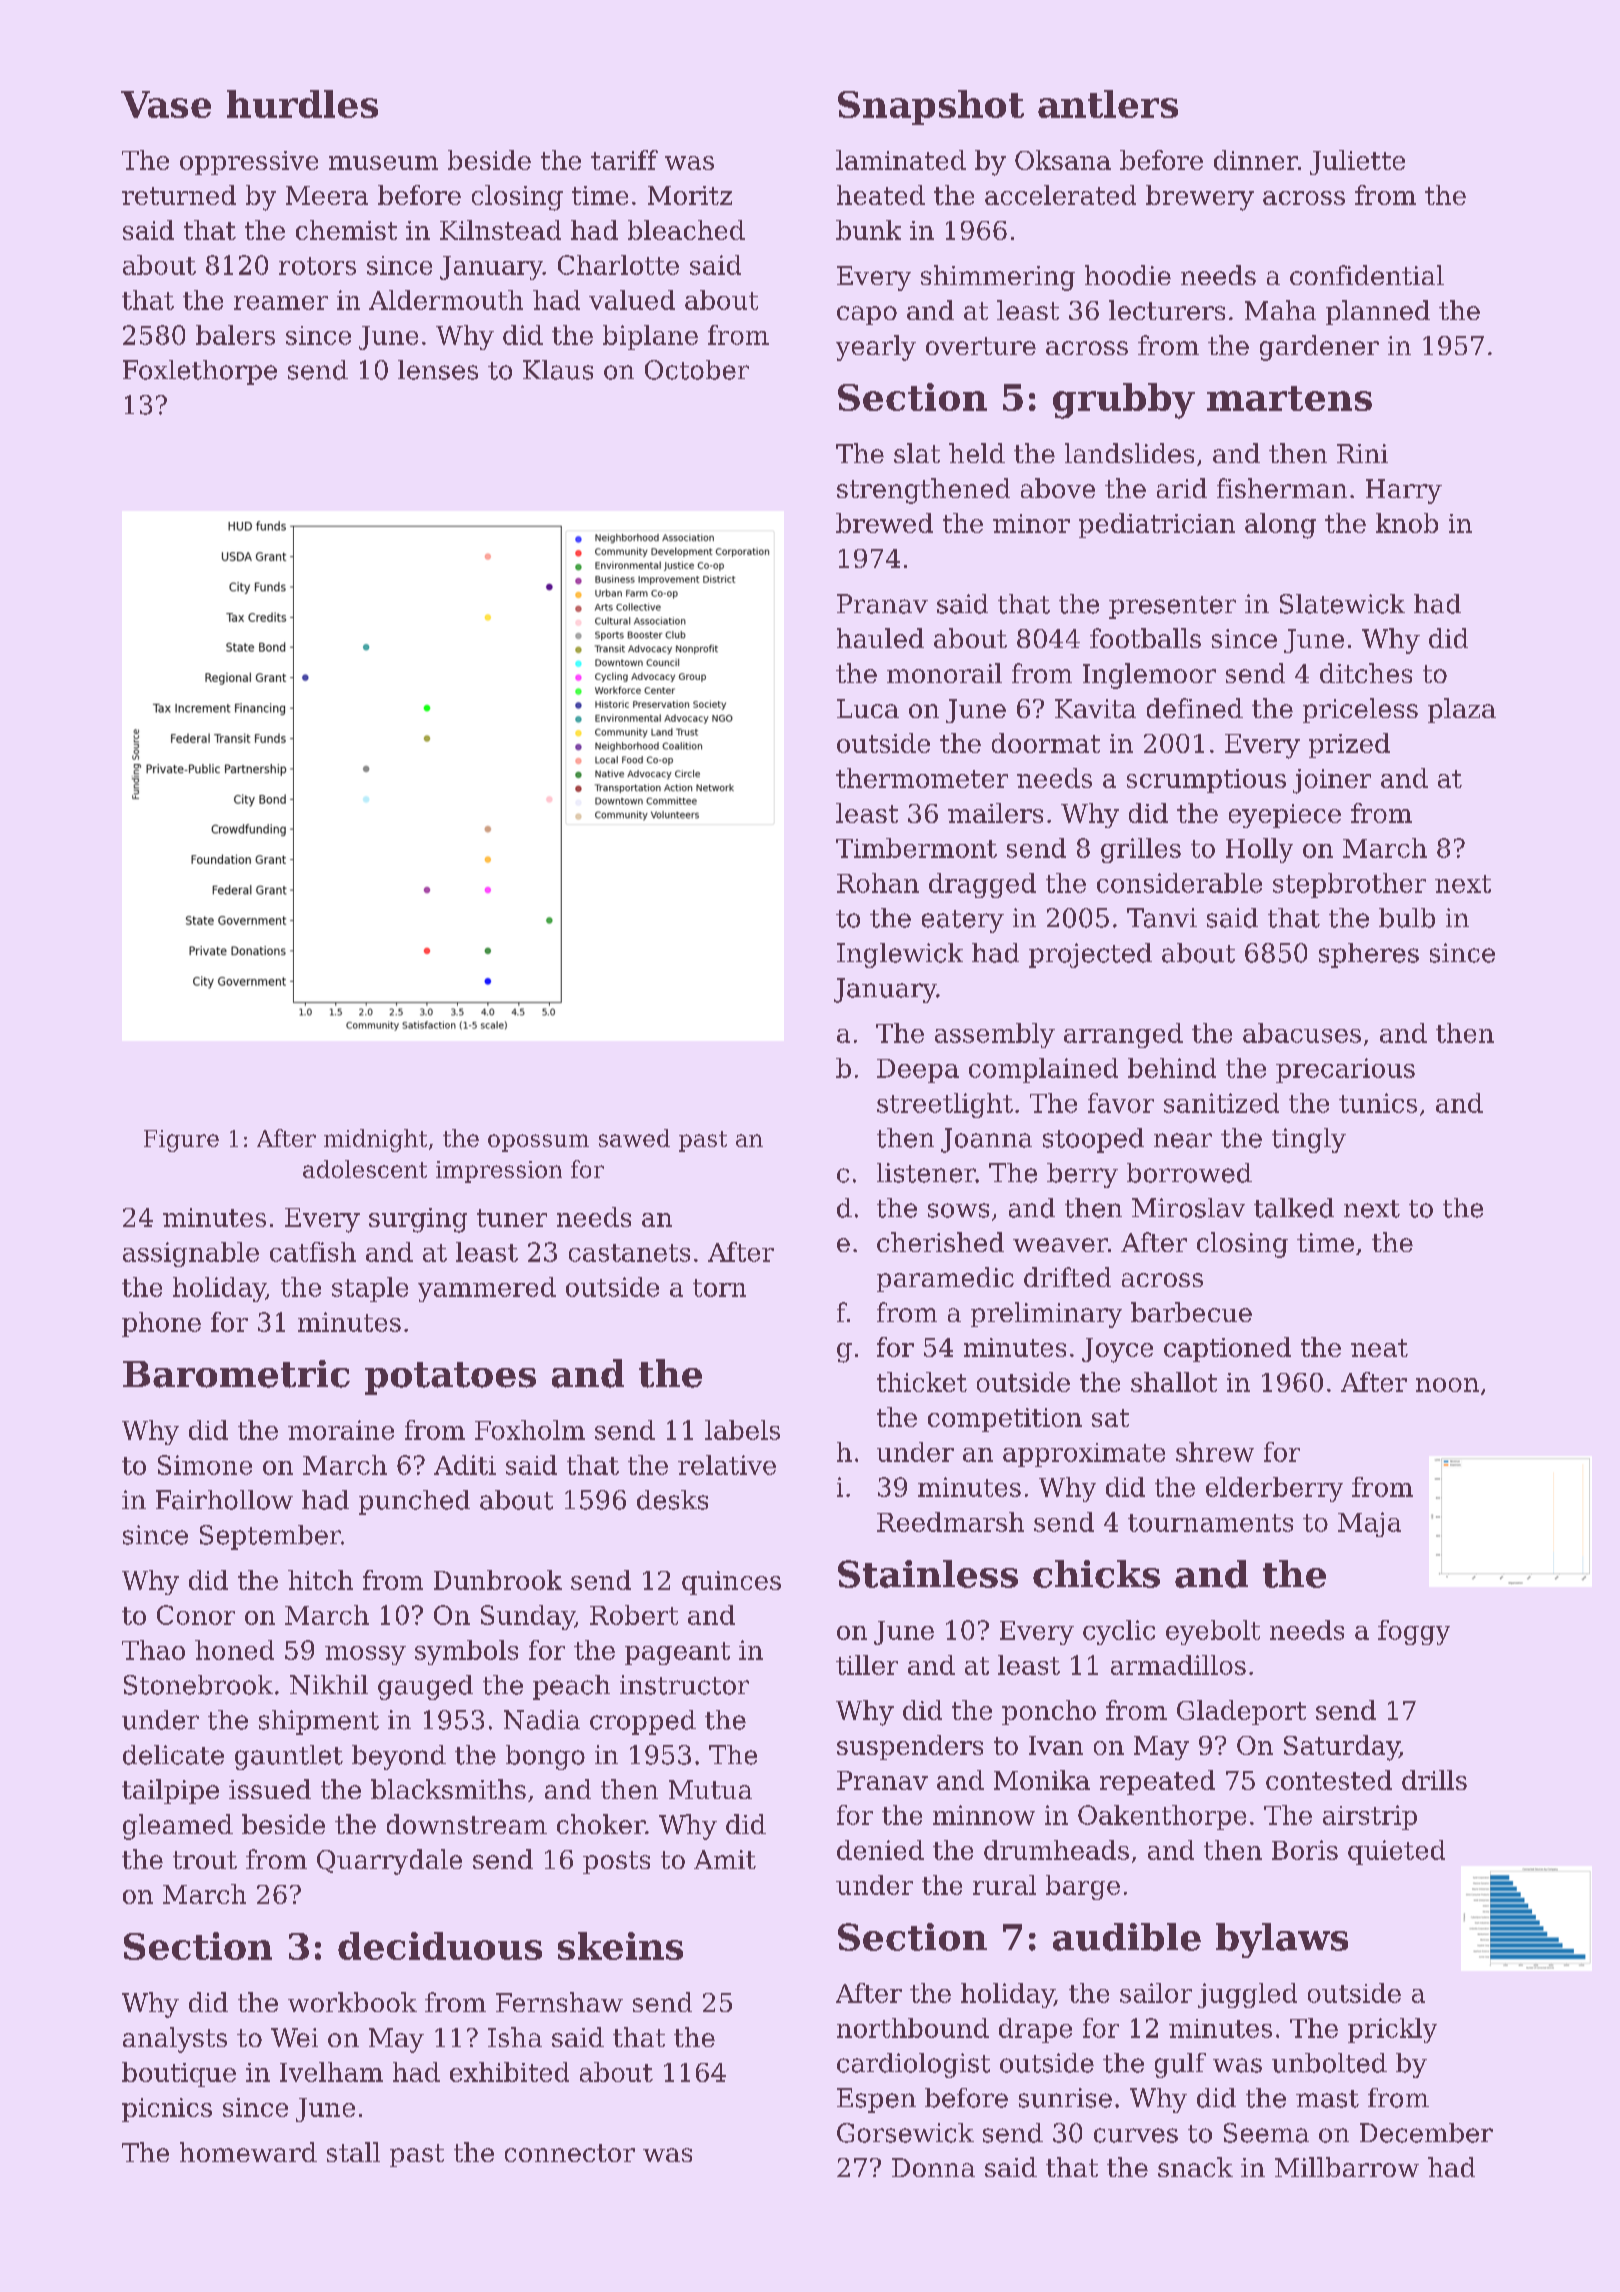  What do you see at coordinates (995, 1035) in the screenshot?
I see `assembly` at bounding box center [995, 1035].
